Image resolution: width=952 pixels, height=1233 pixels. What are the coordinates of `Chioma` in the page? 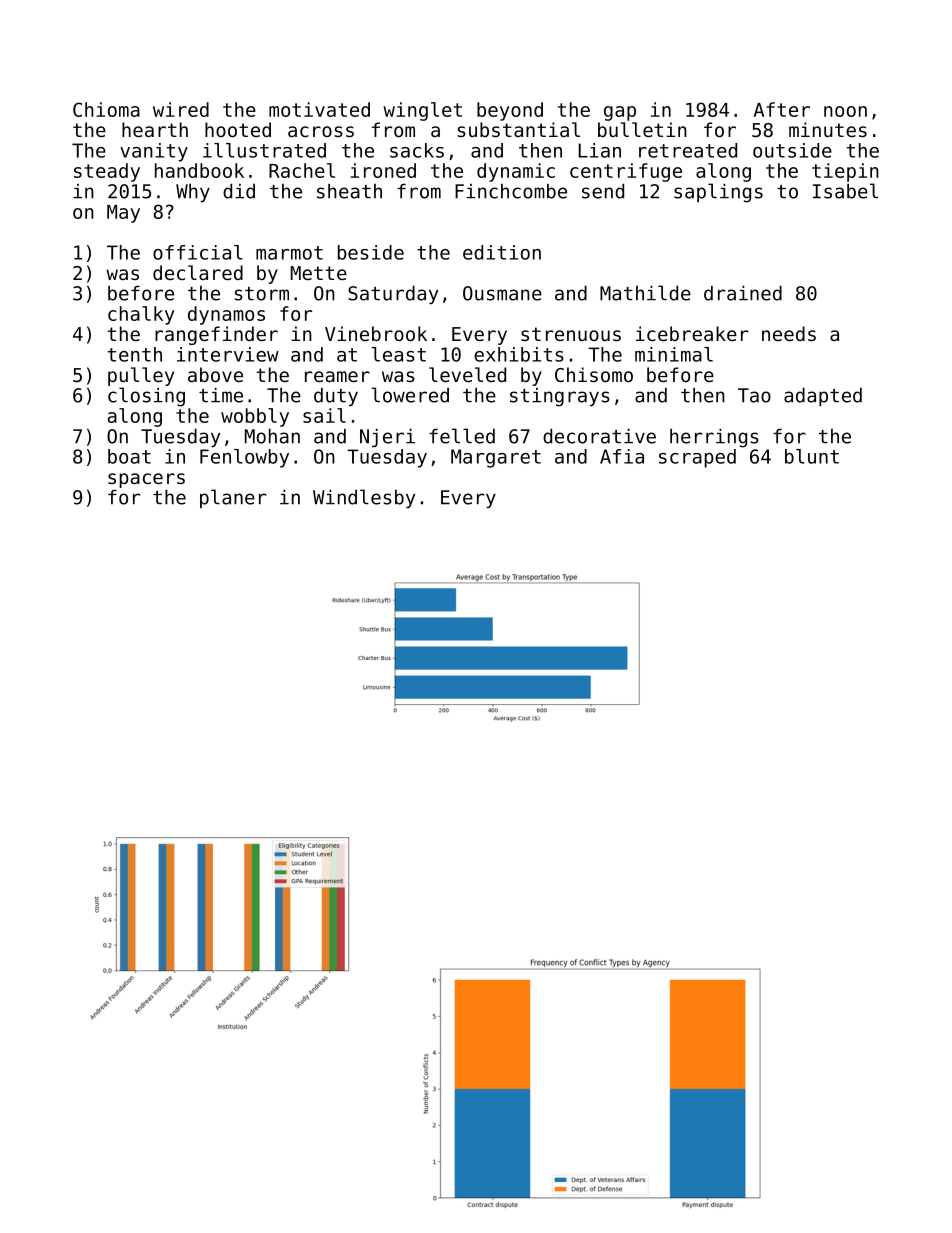 It's located at (106, 109).
